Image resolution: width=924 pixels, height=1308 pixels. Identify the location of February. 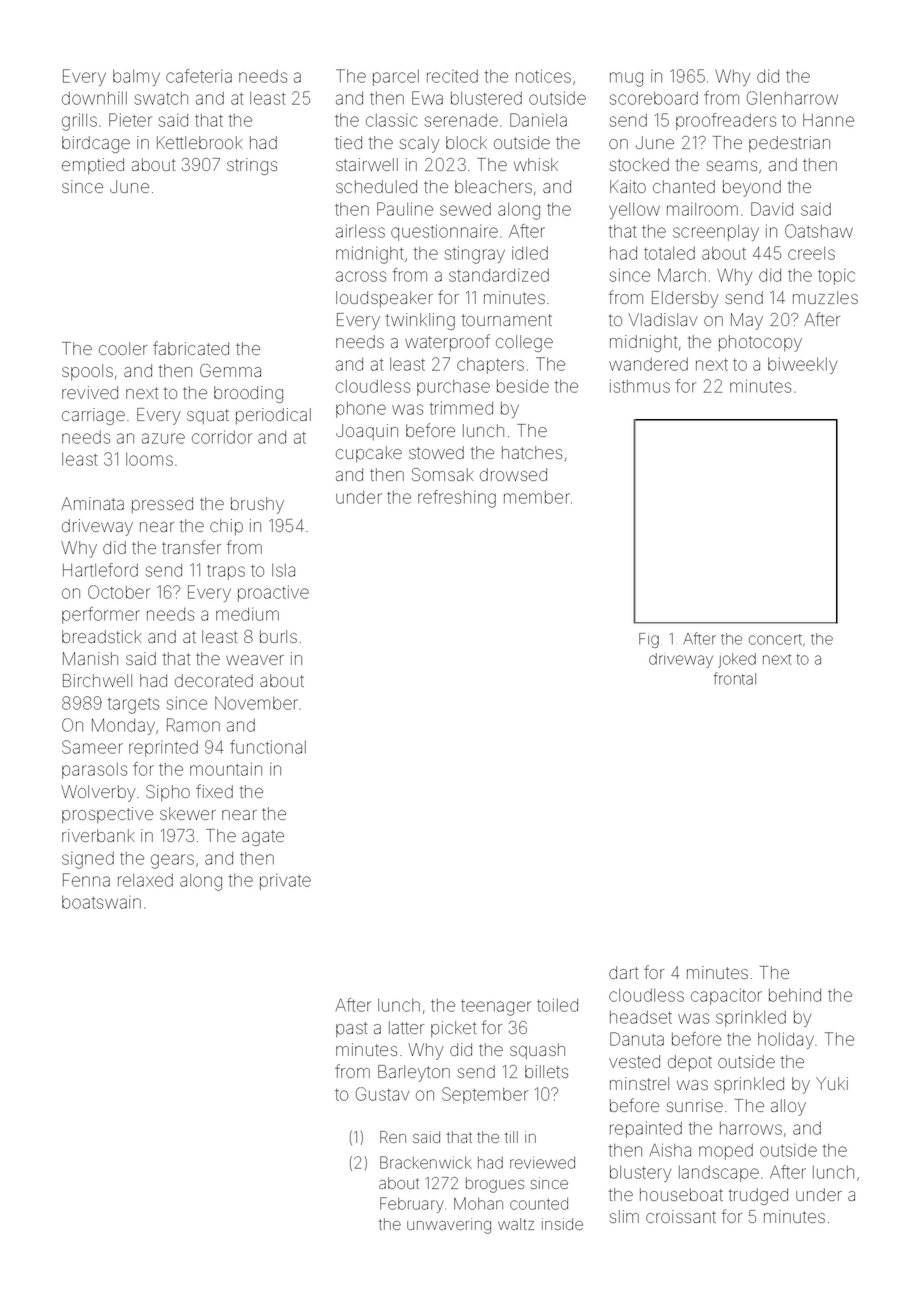
(412, 1205).
